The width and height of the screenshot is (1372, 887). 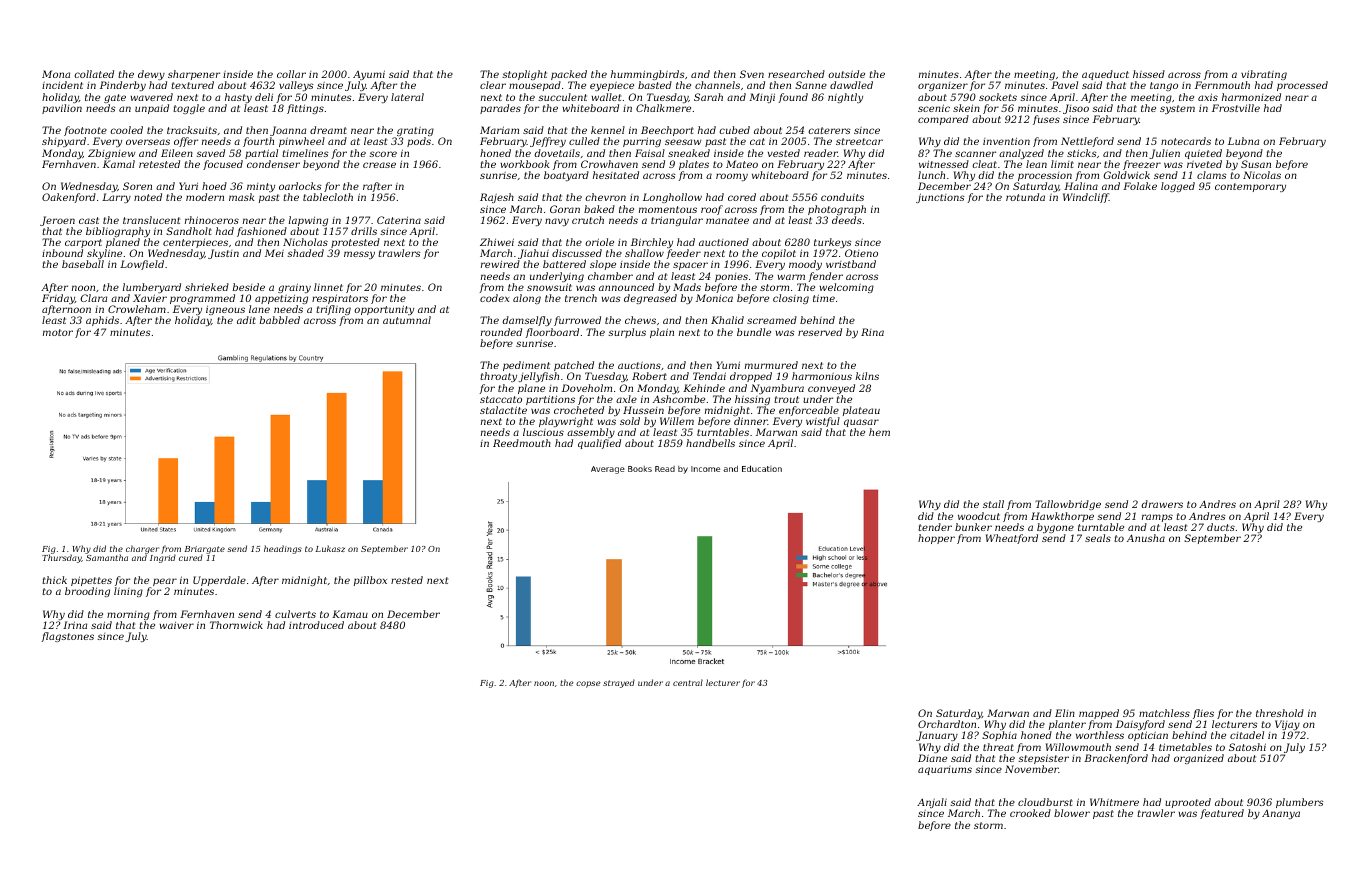 What do you see at coordinates (588, 684) in the screenshot?
I see `copse` at bounding box center [588, 684].
